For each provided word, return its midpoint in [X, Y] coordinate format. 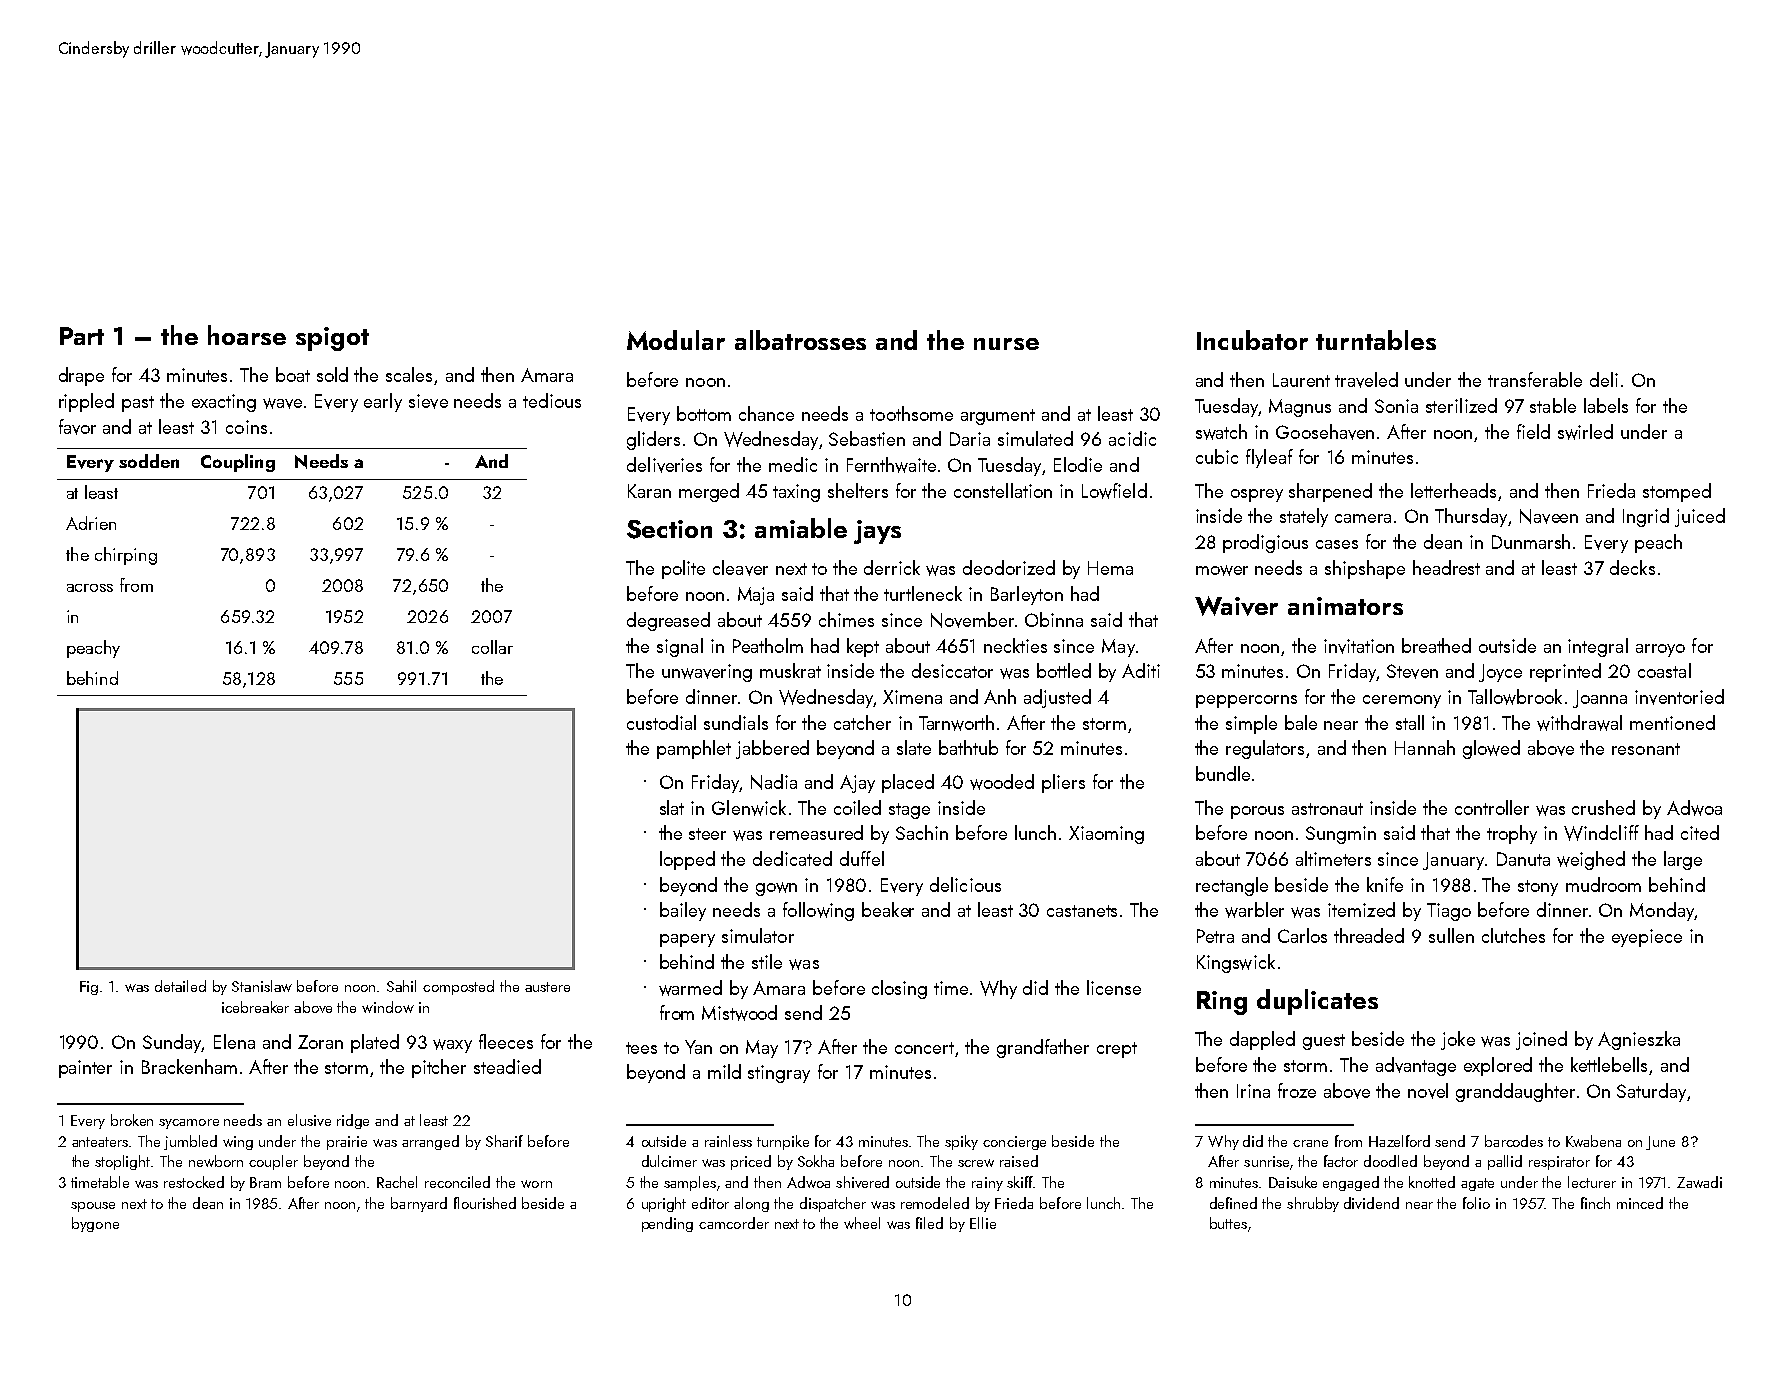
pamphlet [694, 749]
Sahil [401, 986]
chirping [126, 556]
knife [1385, 884]
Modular [676, 340]
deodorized [1009, 567]
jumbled [190, 1142]
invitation [1359, 646]
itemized [1361, 909]
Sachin [922, 832]
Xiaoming [1106, 835]
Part [82, 336]
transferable [1535, 379]
